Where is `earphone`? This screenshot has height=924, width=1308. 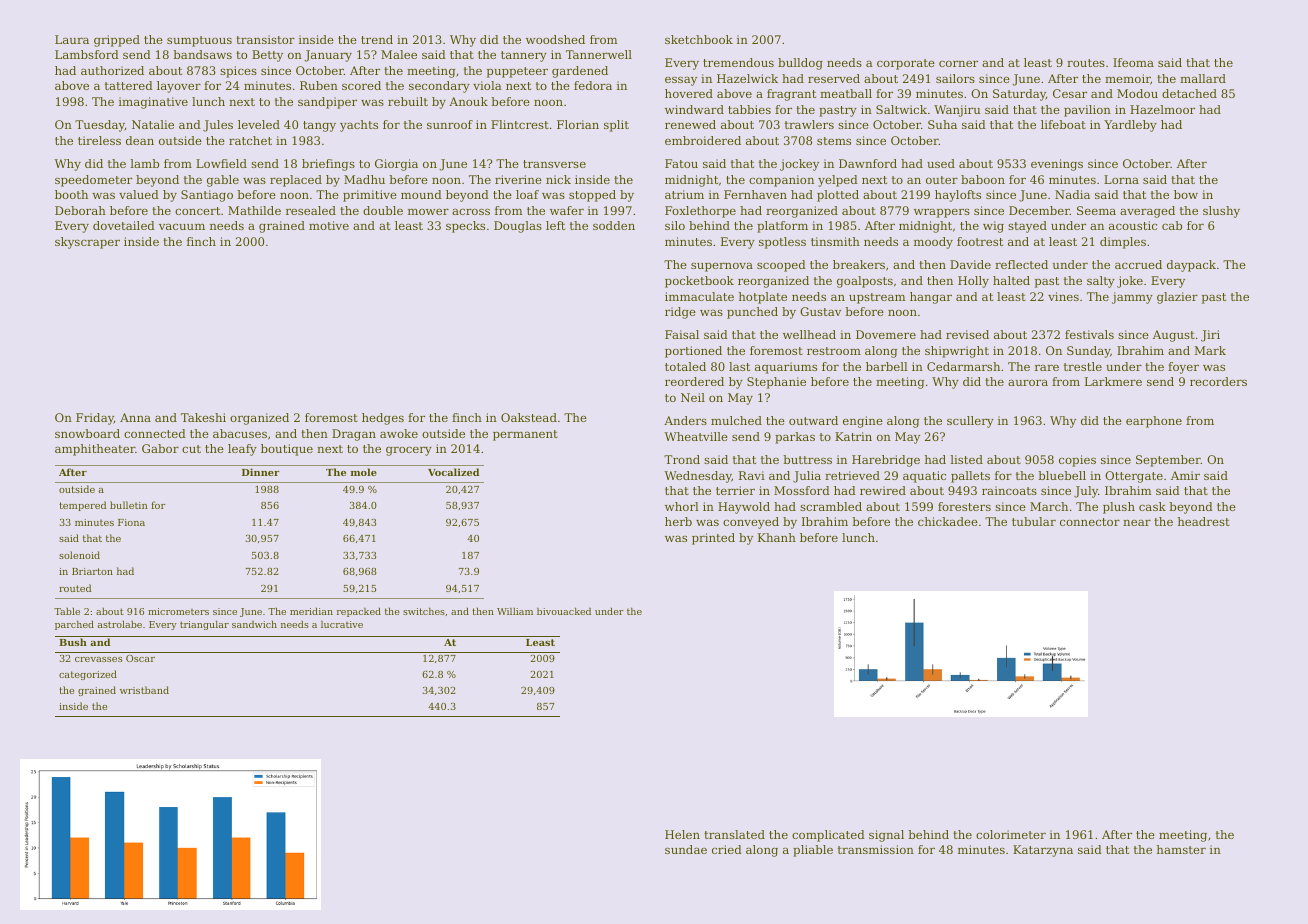 earphone is located at coordinates (1154, 422).
